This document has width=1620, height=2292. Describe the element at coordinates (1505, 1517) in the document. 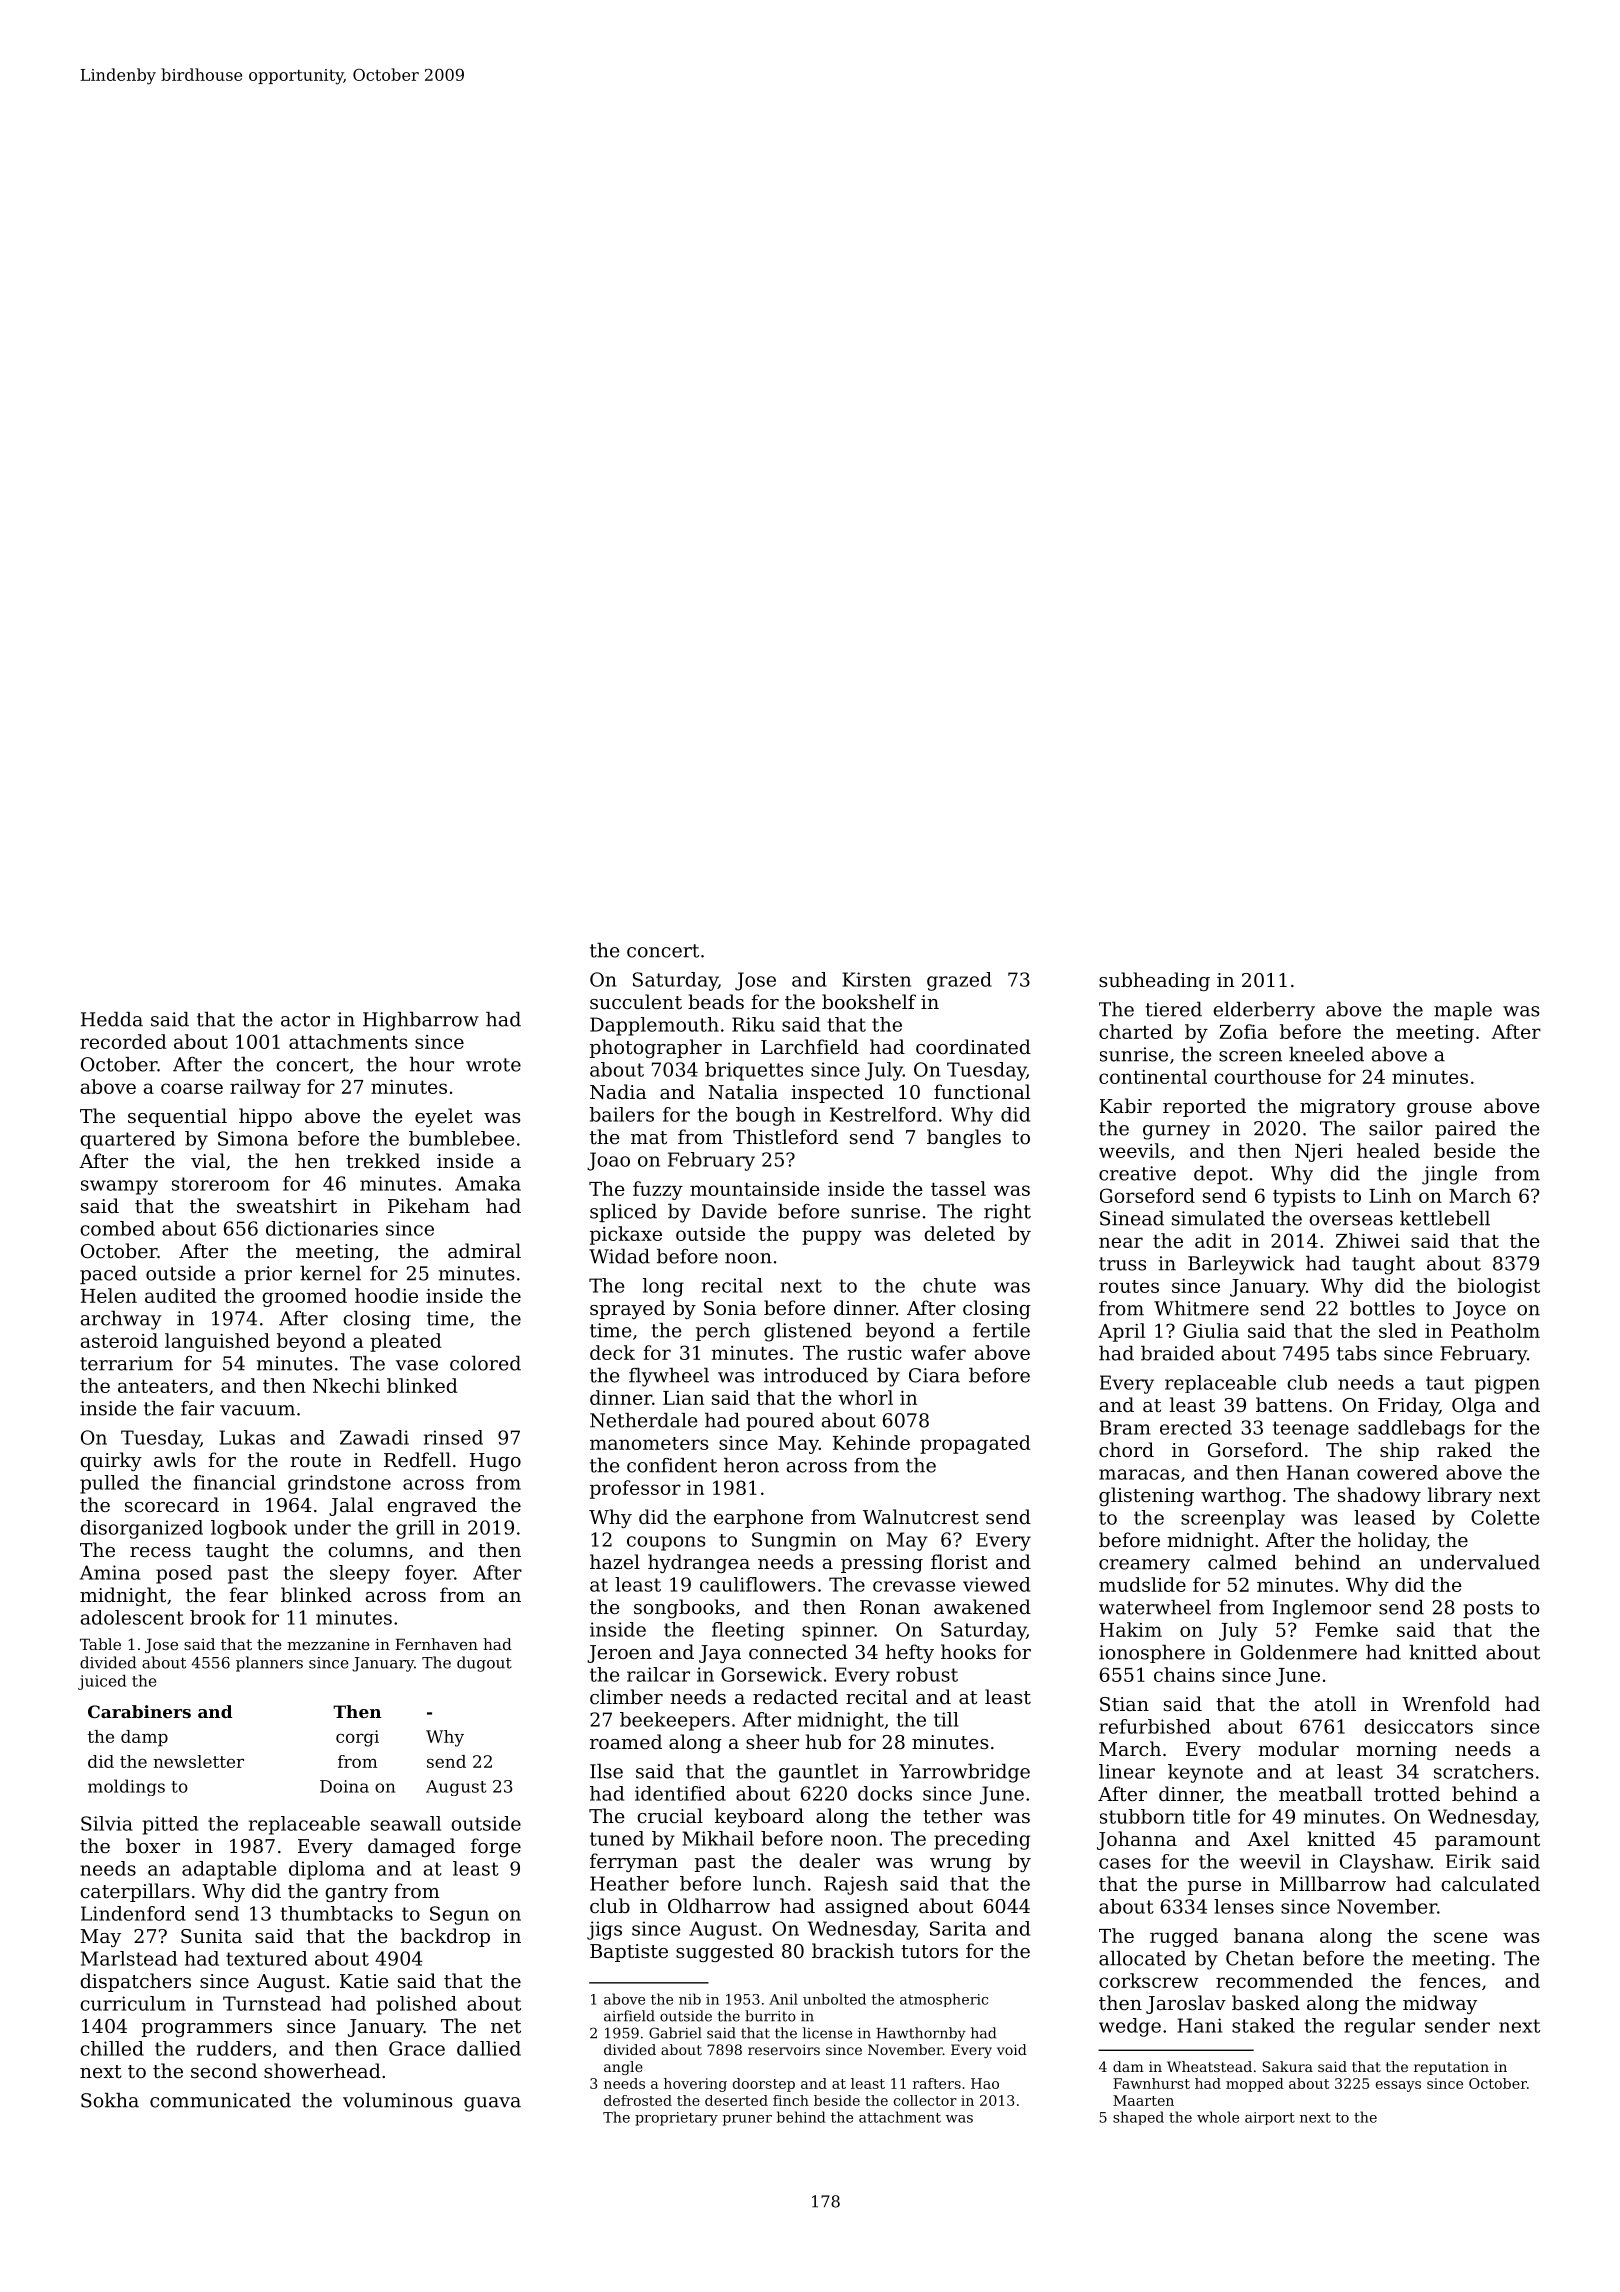

I see `Colette` at that location.
